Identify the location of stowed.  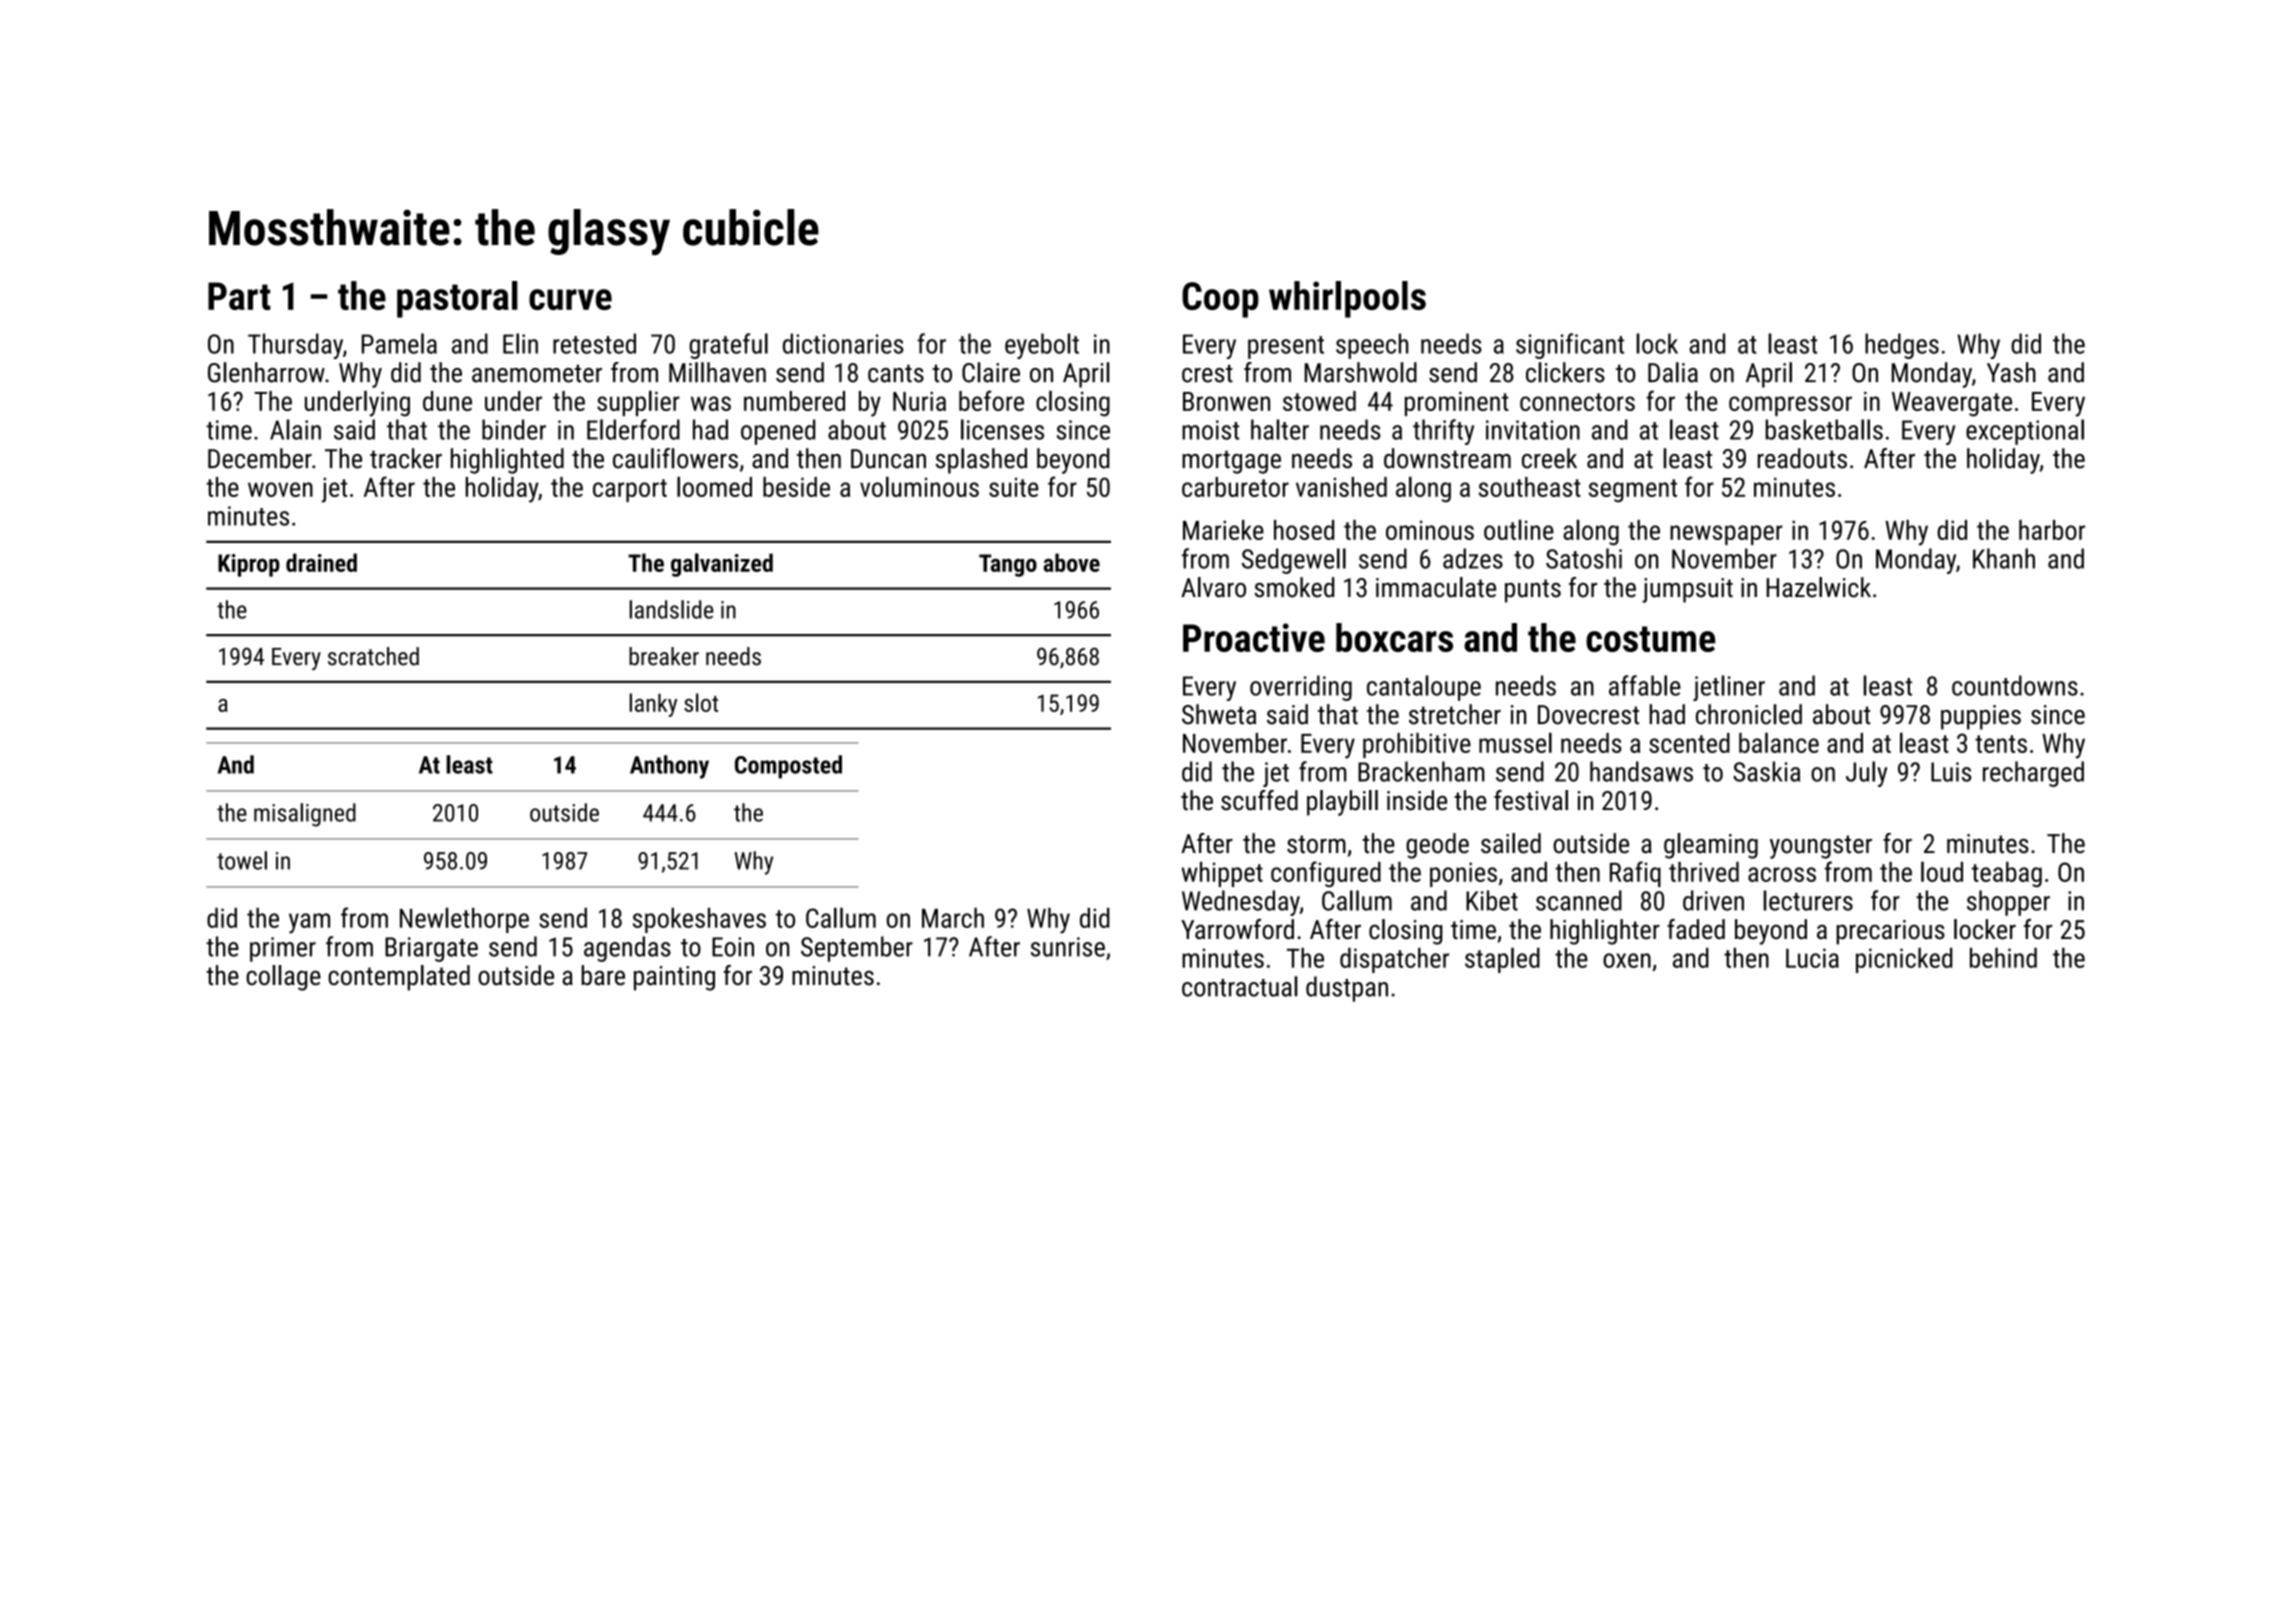
(1319, 401).
